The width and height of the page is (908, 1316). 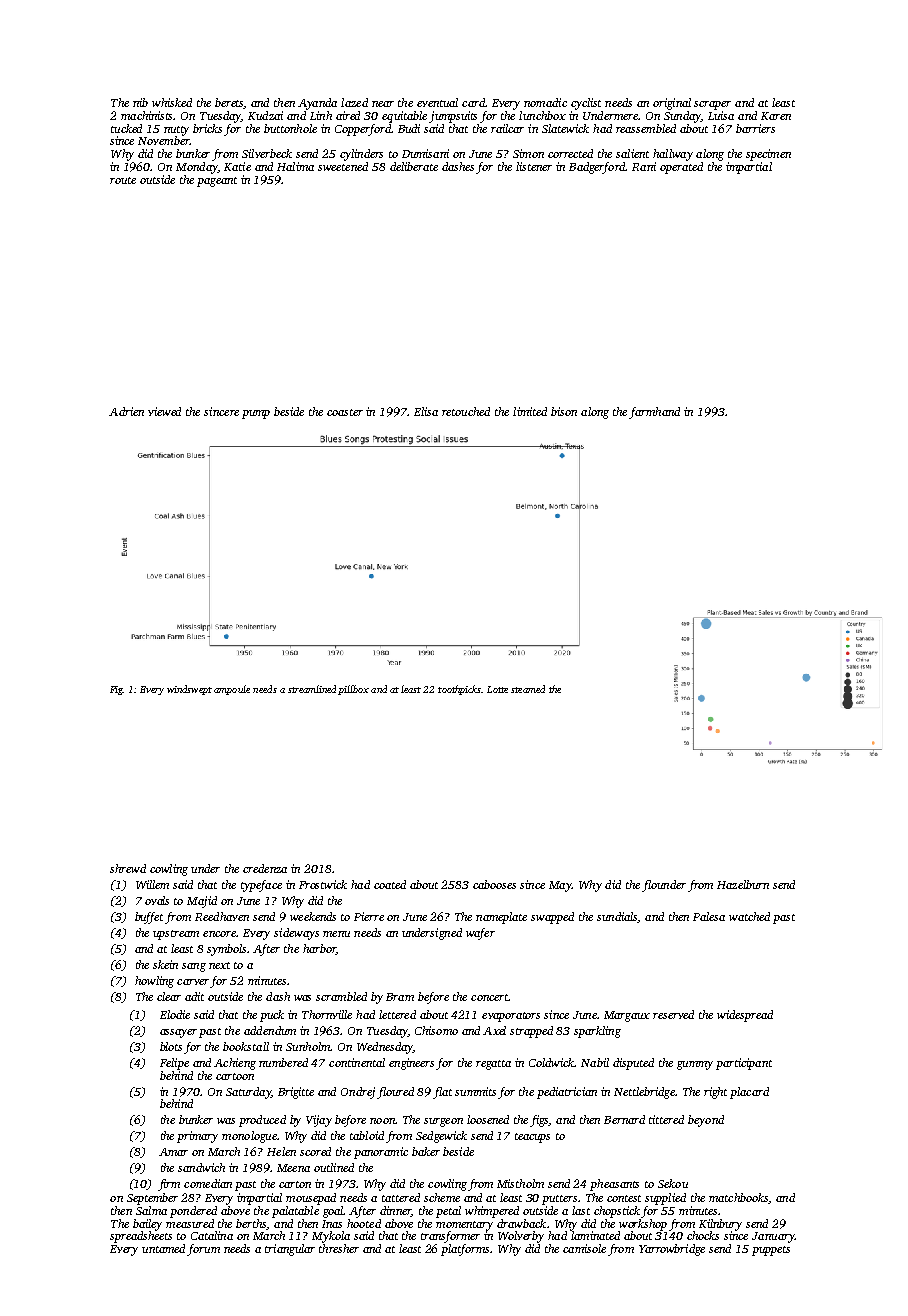 I want to click on listener, so click(x=534, y=166).
